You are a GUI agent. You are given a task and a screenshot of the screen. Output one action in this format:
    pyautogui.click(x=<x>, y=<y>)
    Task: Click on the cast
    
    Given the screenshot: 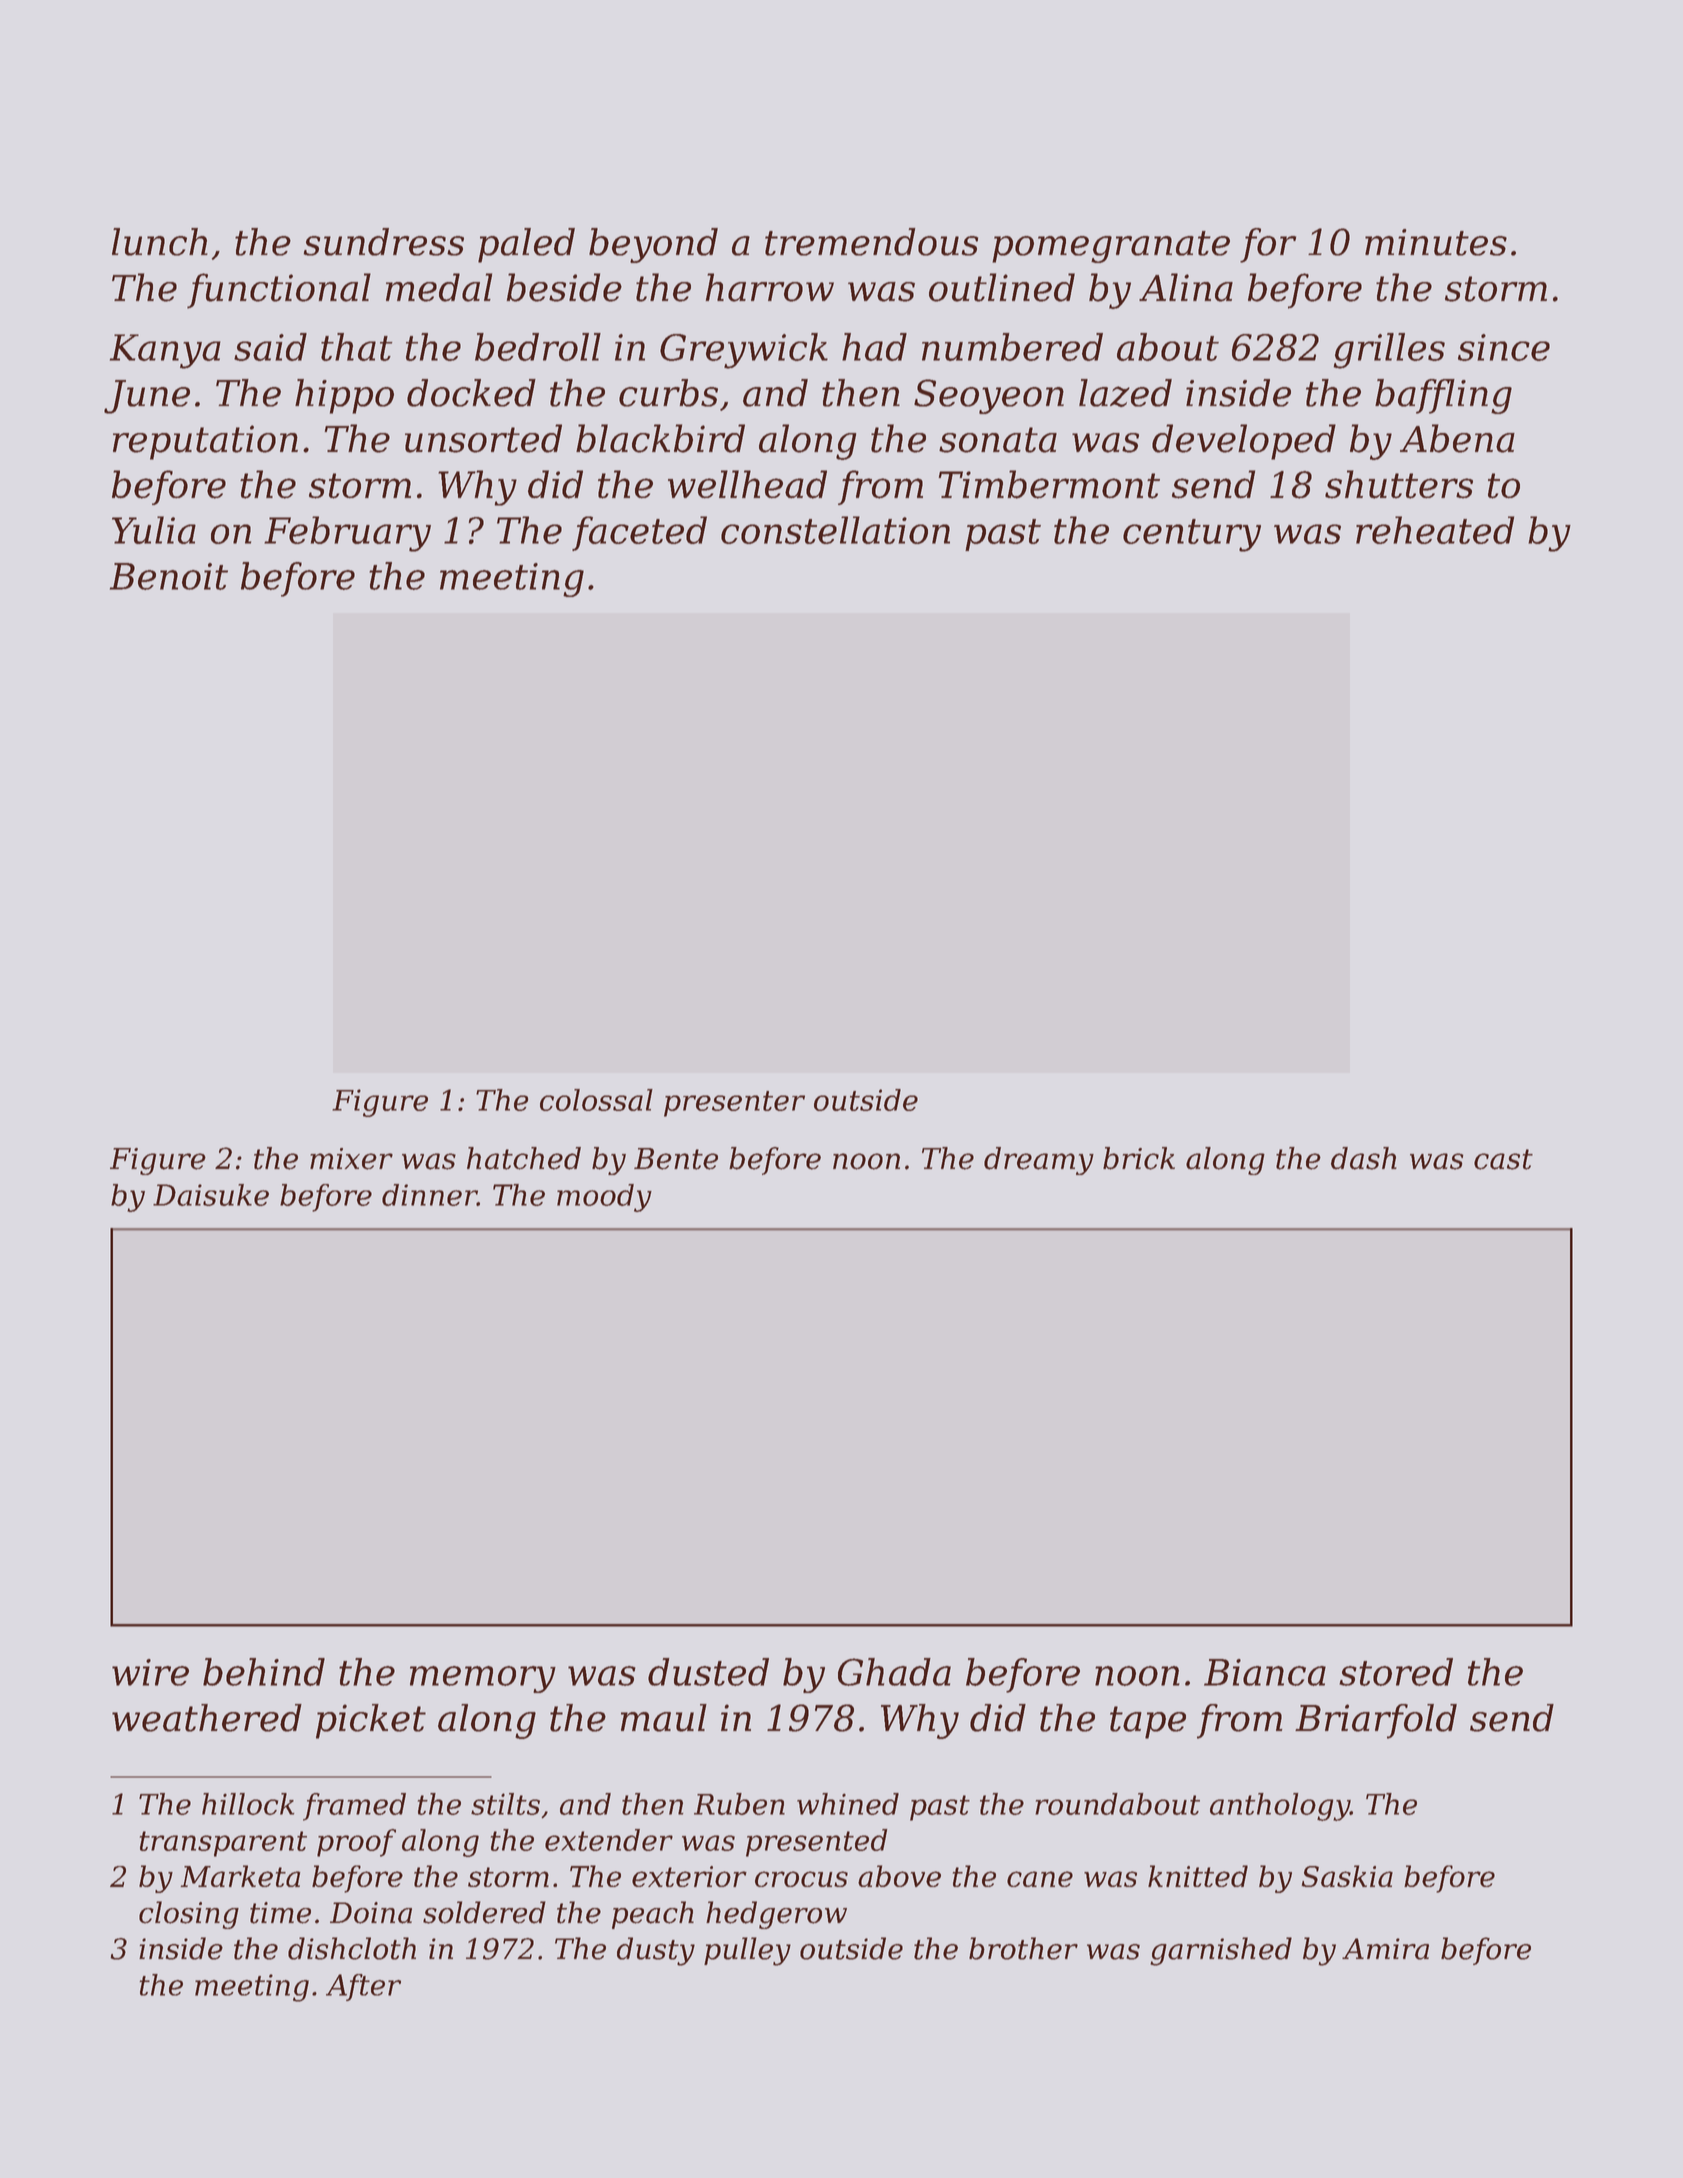 What is the action you would take?
    pyautogui.click(x=1503, y=1159)
